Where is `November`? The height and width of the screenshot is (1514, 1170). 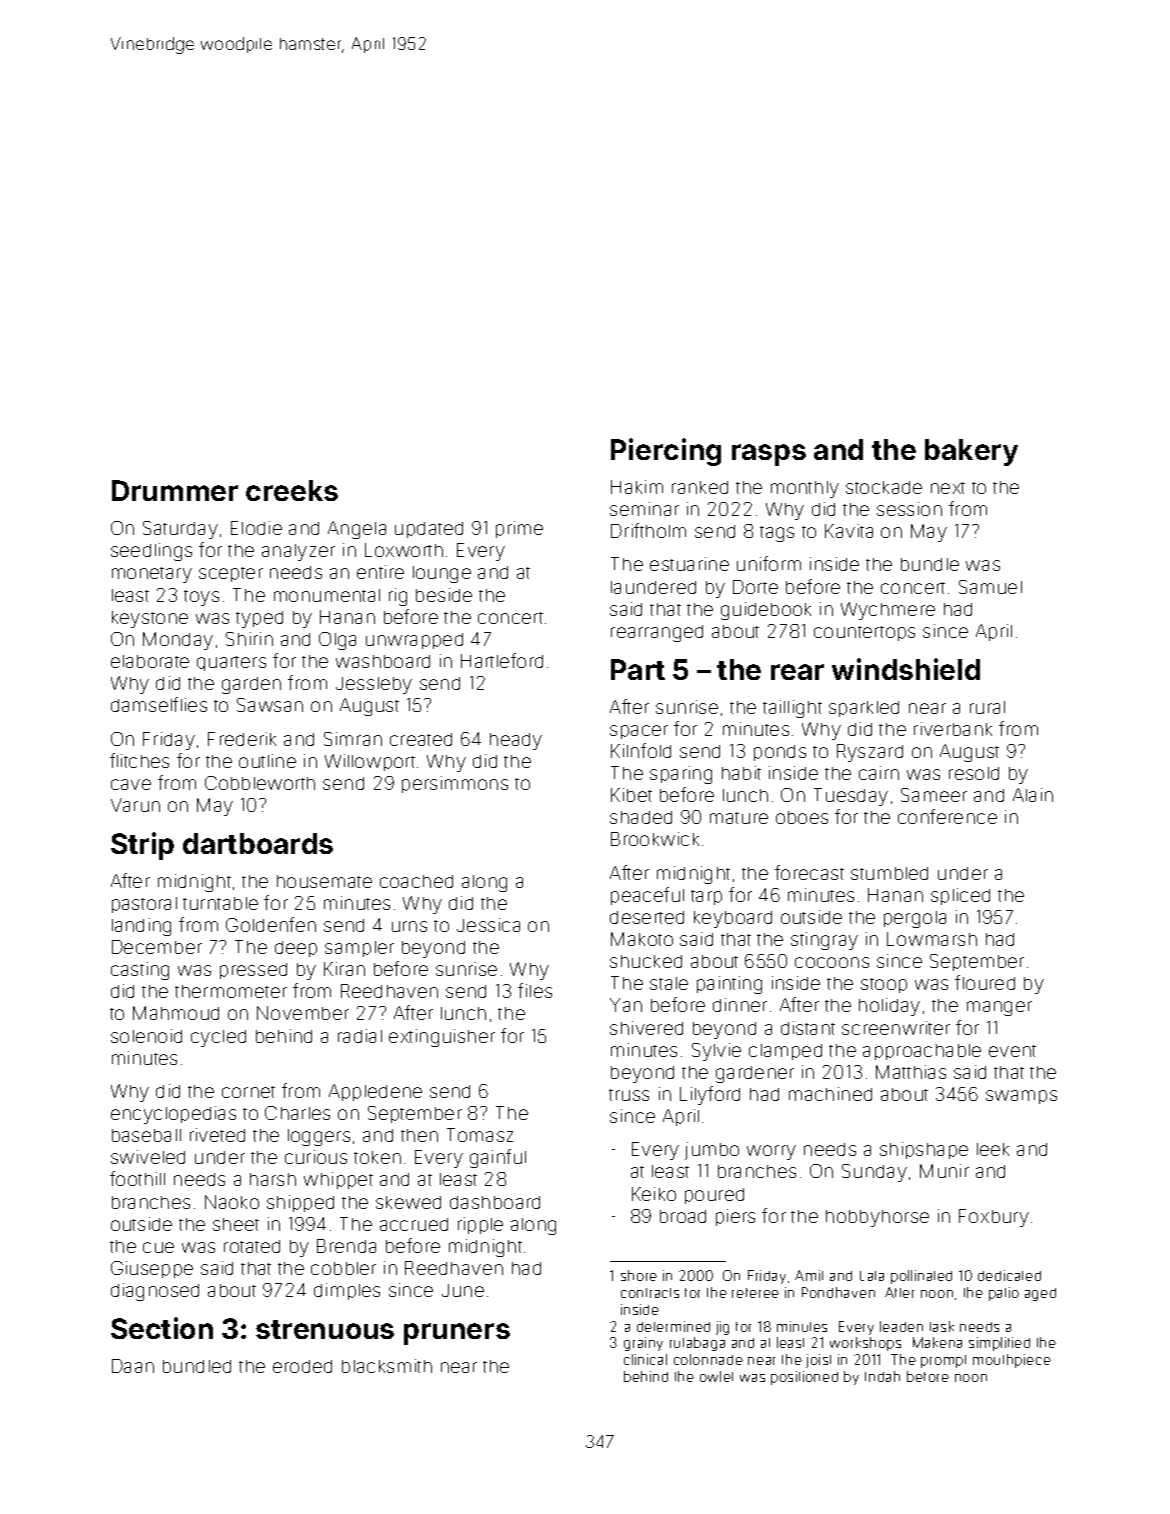
November is located at coordinates (303, 1013).
